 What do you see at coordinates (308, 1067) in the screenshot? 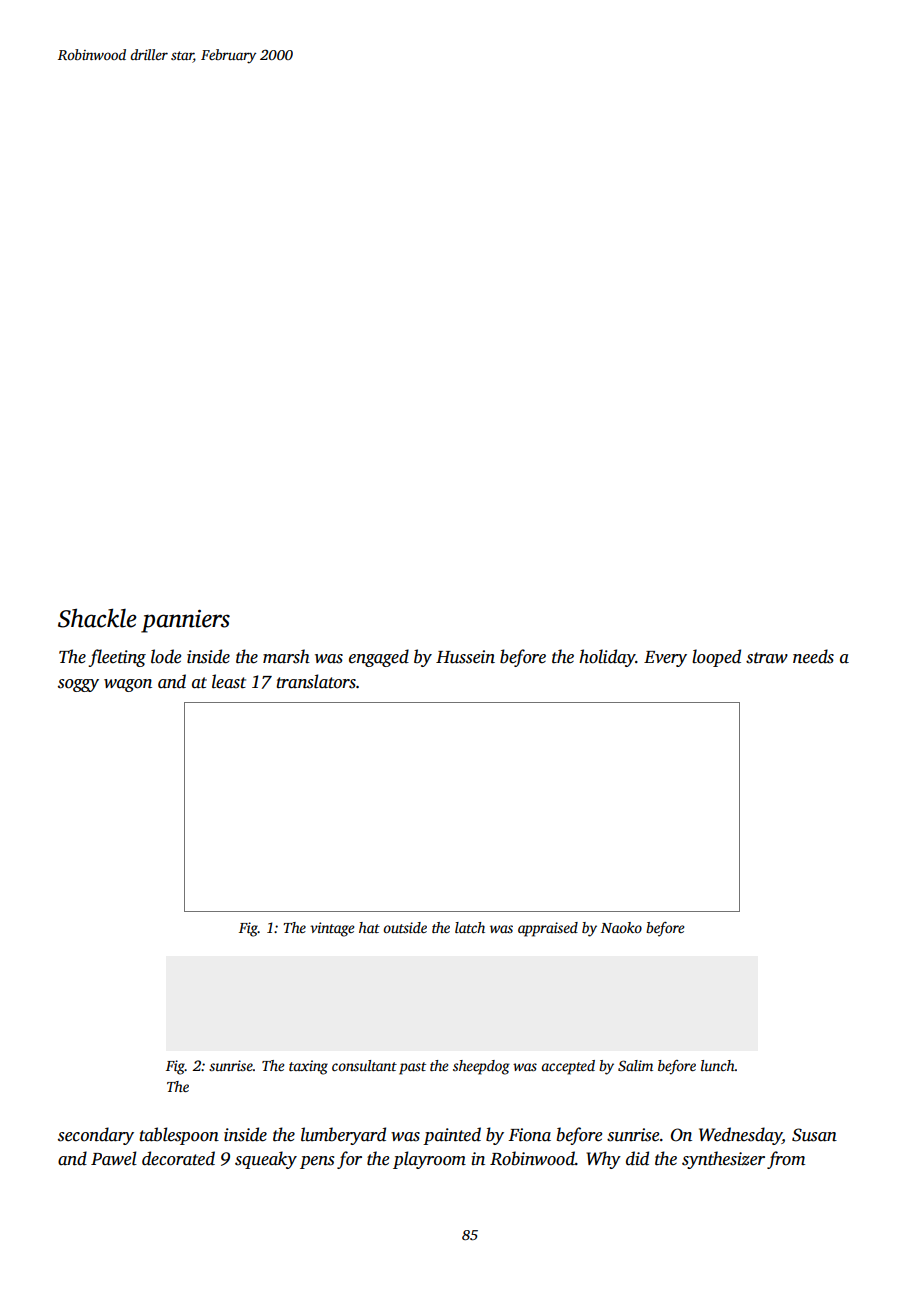
I see `taxing` at bounding box center [308, 1067].
